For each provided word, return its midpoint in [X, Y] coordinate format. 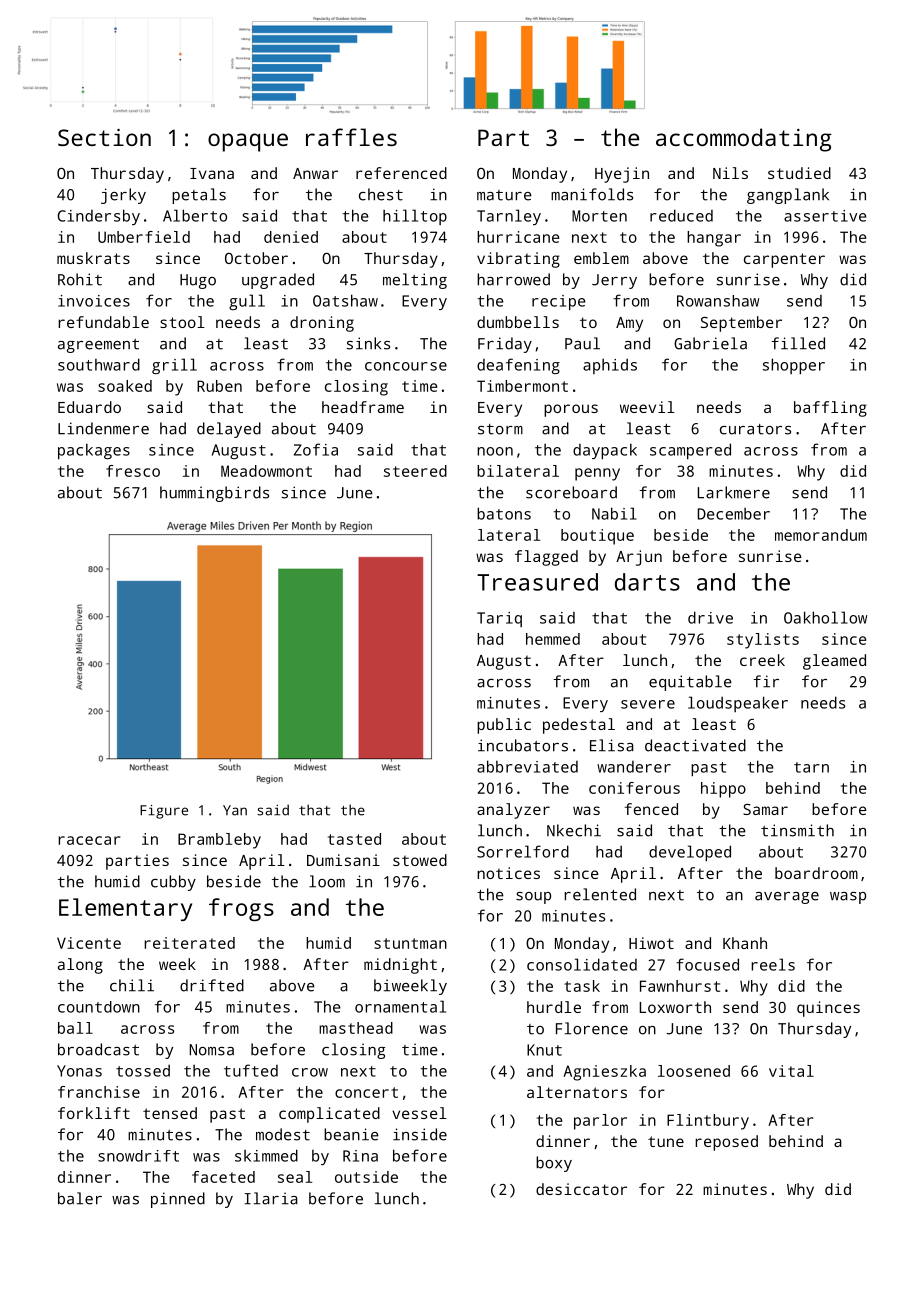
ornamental [400, 1006]
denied [291, 237]
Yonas [79, 1071]
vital [791, 1071]
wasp [848, 898]
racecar [89, 840]
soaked [125, 386]
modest [283, 1134]
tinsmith [797, 830]
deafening [518, 366]
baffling [830, 409]
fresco [133, 471]
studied [799, 173]
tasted [354, 839]
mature [504, 195]
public [504, 726]
